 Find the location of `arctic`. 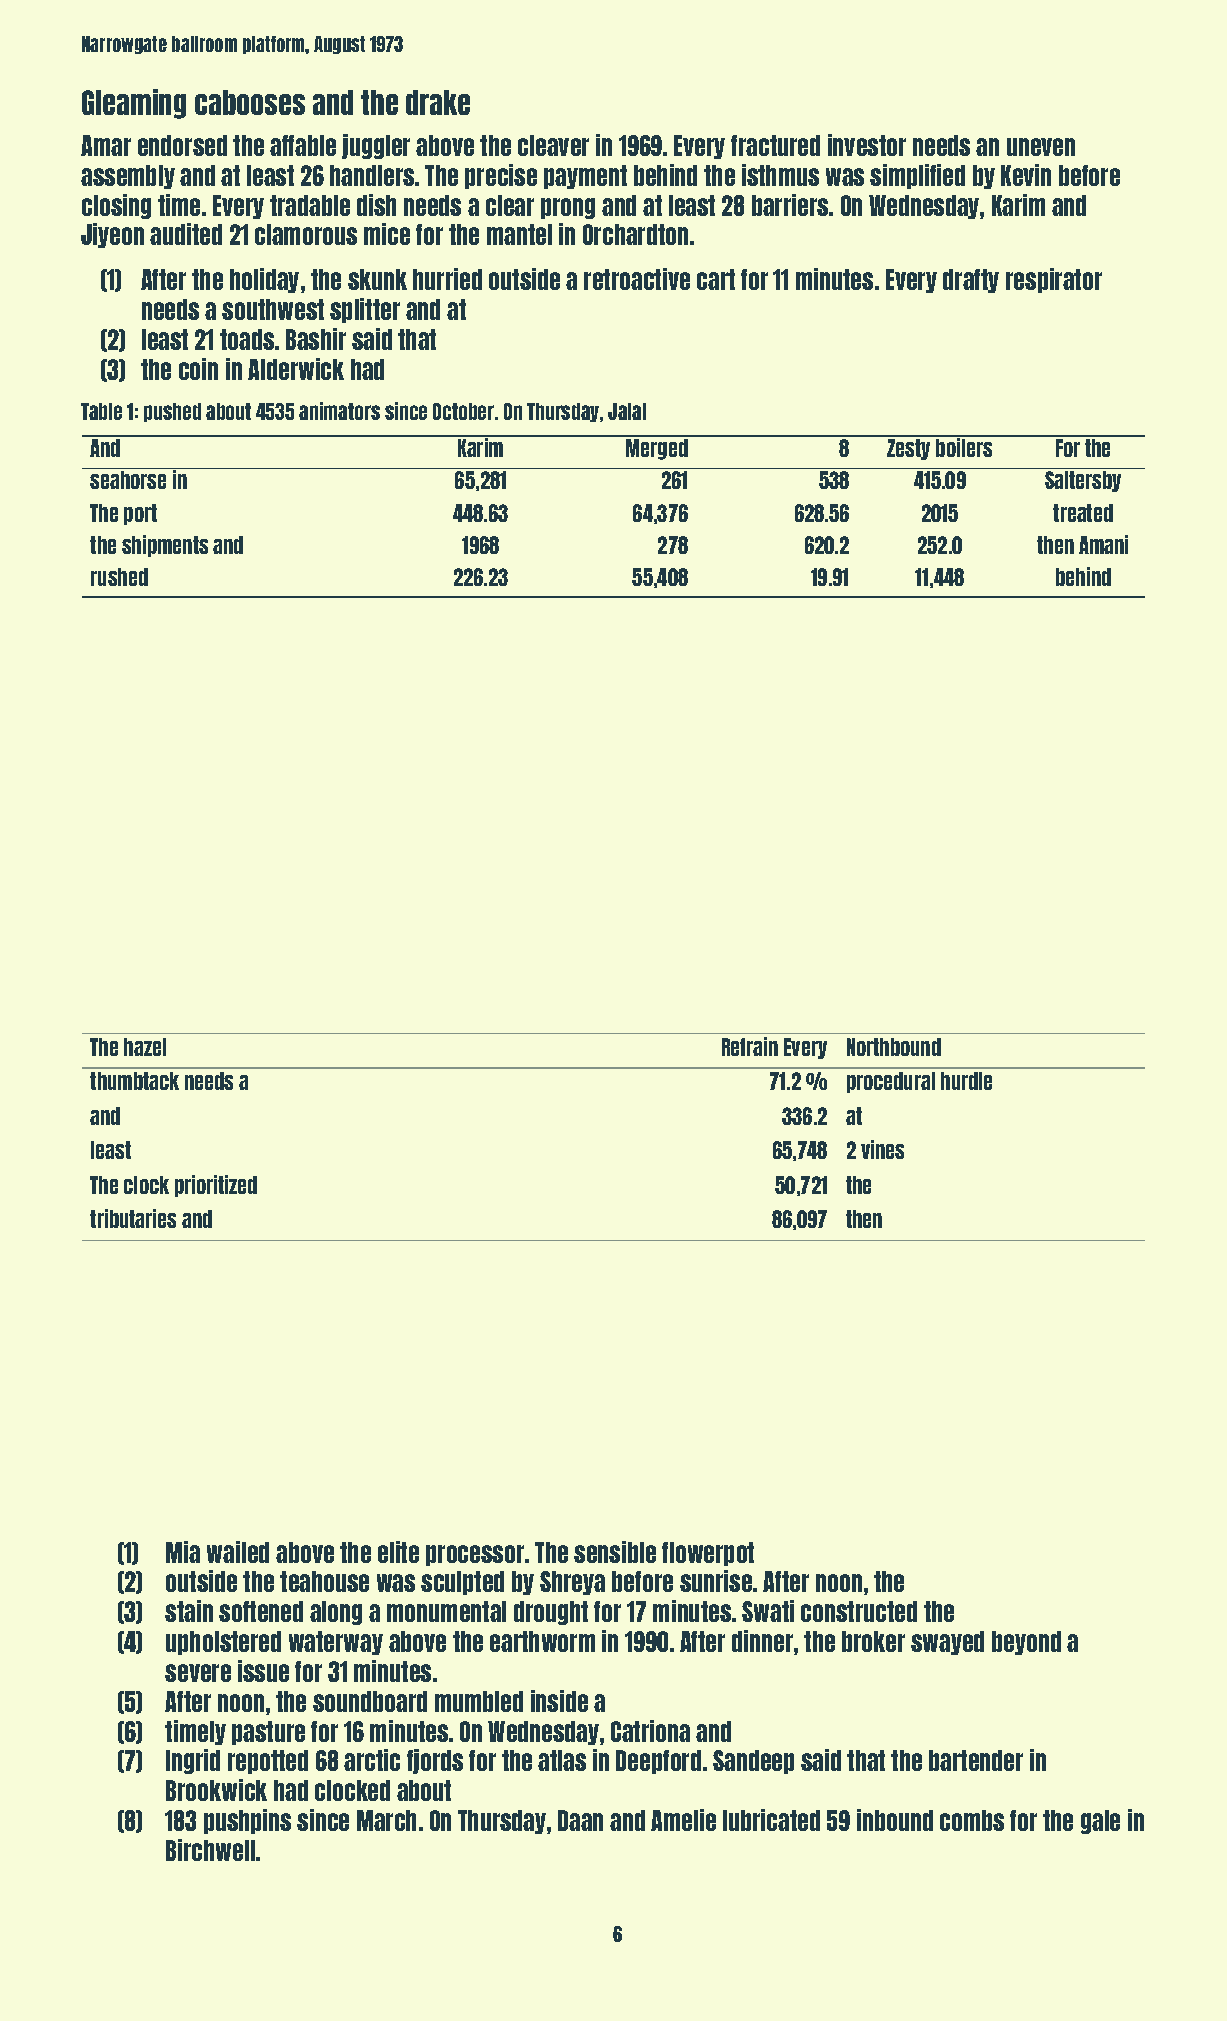

arctic is located at coordinates (372, 1760).
